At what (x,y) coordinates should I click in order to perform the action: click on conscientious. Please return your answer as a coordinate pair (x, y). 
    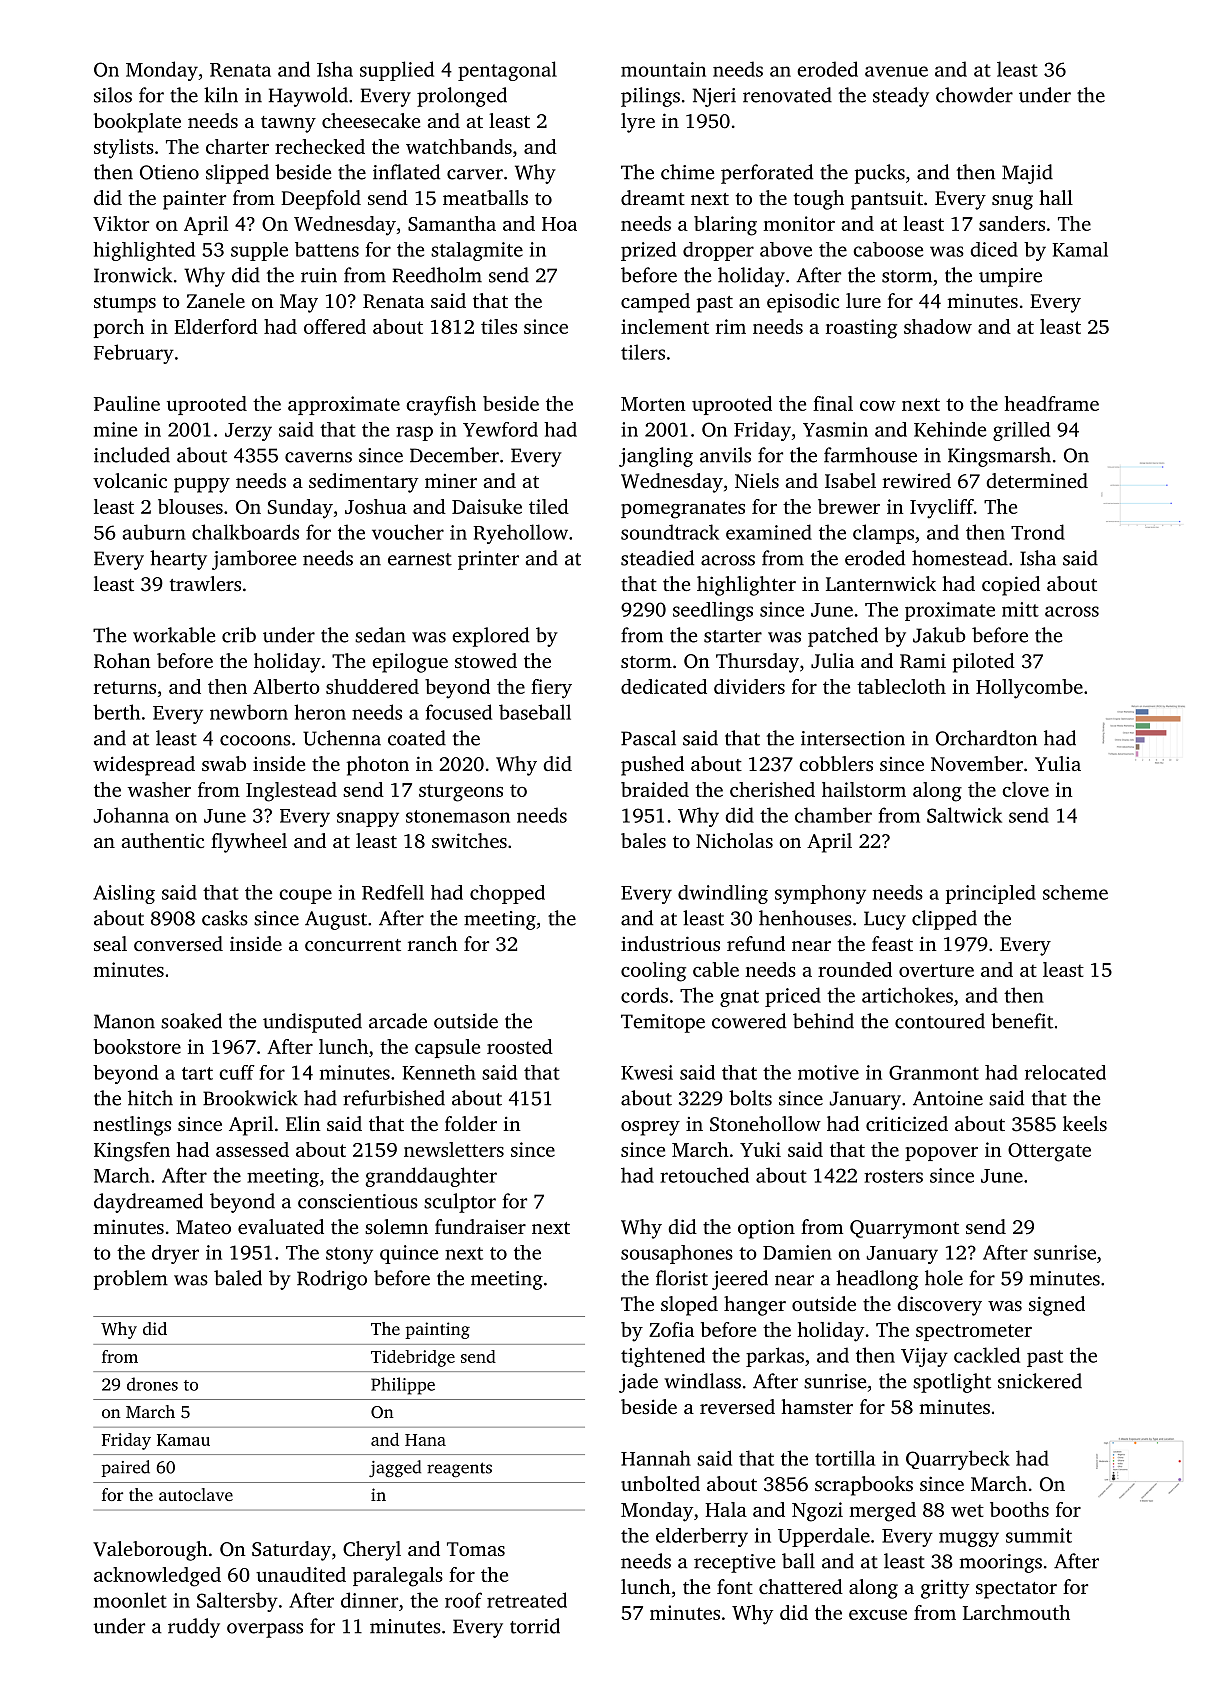
    Looking at the image, I should click on (358, 1201).
